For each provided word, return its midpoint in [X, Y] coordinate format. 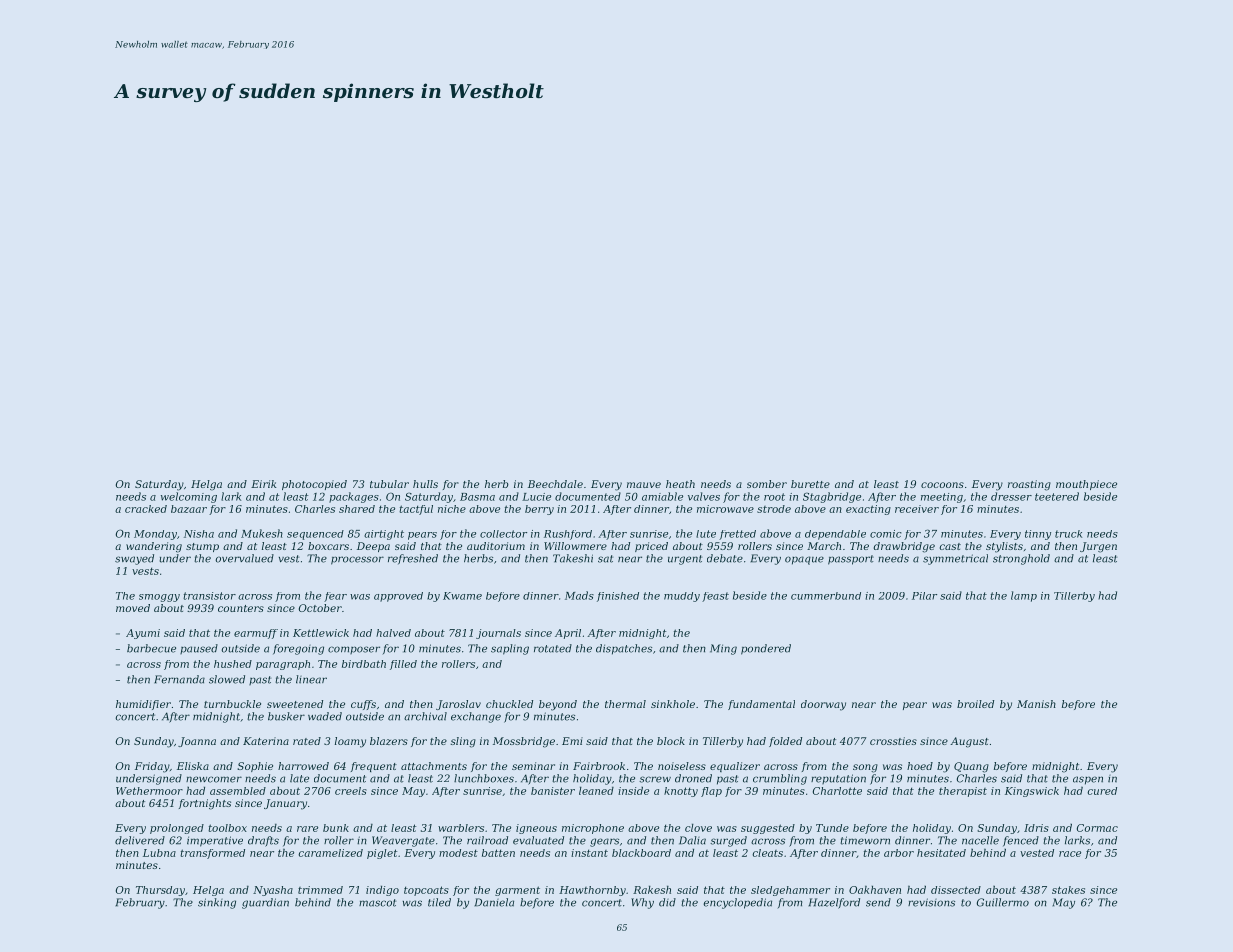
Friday [152, 767]
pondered [766, 649]
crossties [893, 741]
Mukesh [262, 533]
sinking [217, 903]
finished [618, 597]
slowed [227, 679]
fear [335, 597]
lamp [1024, 596]
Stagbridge [832, 497]
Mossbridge [524, 742]
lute [706, 534]
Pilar [924, 596]
